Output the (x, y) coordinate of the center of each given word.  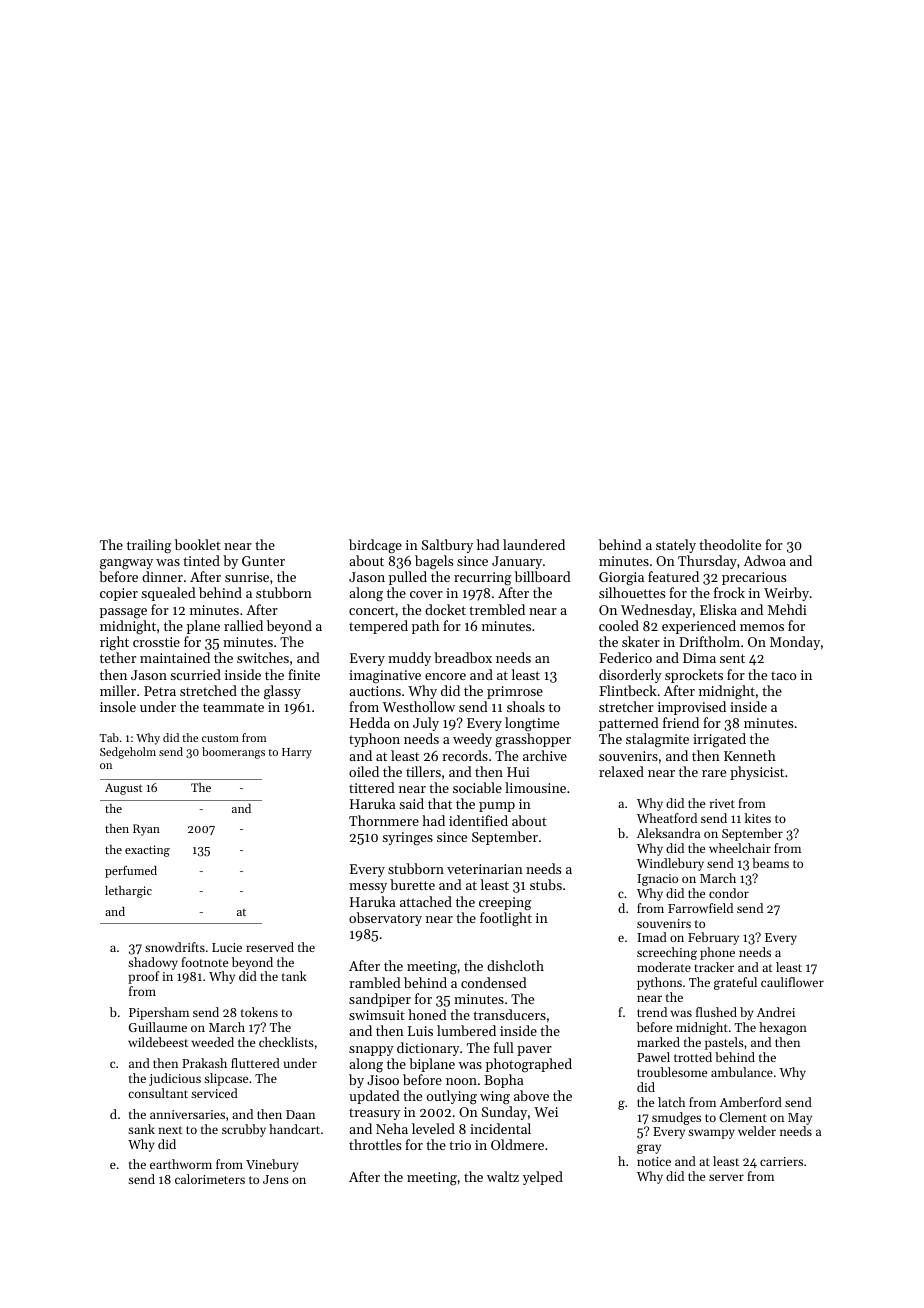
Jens (276, 1179)
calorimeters (210, 1179)
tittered (372, 787)
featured (673, 576)
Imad (652, 937)
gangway (126, 564)
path (425, 627)
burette (412, 884)
